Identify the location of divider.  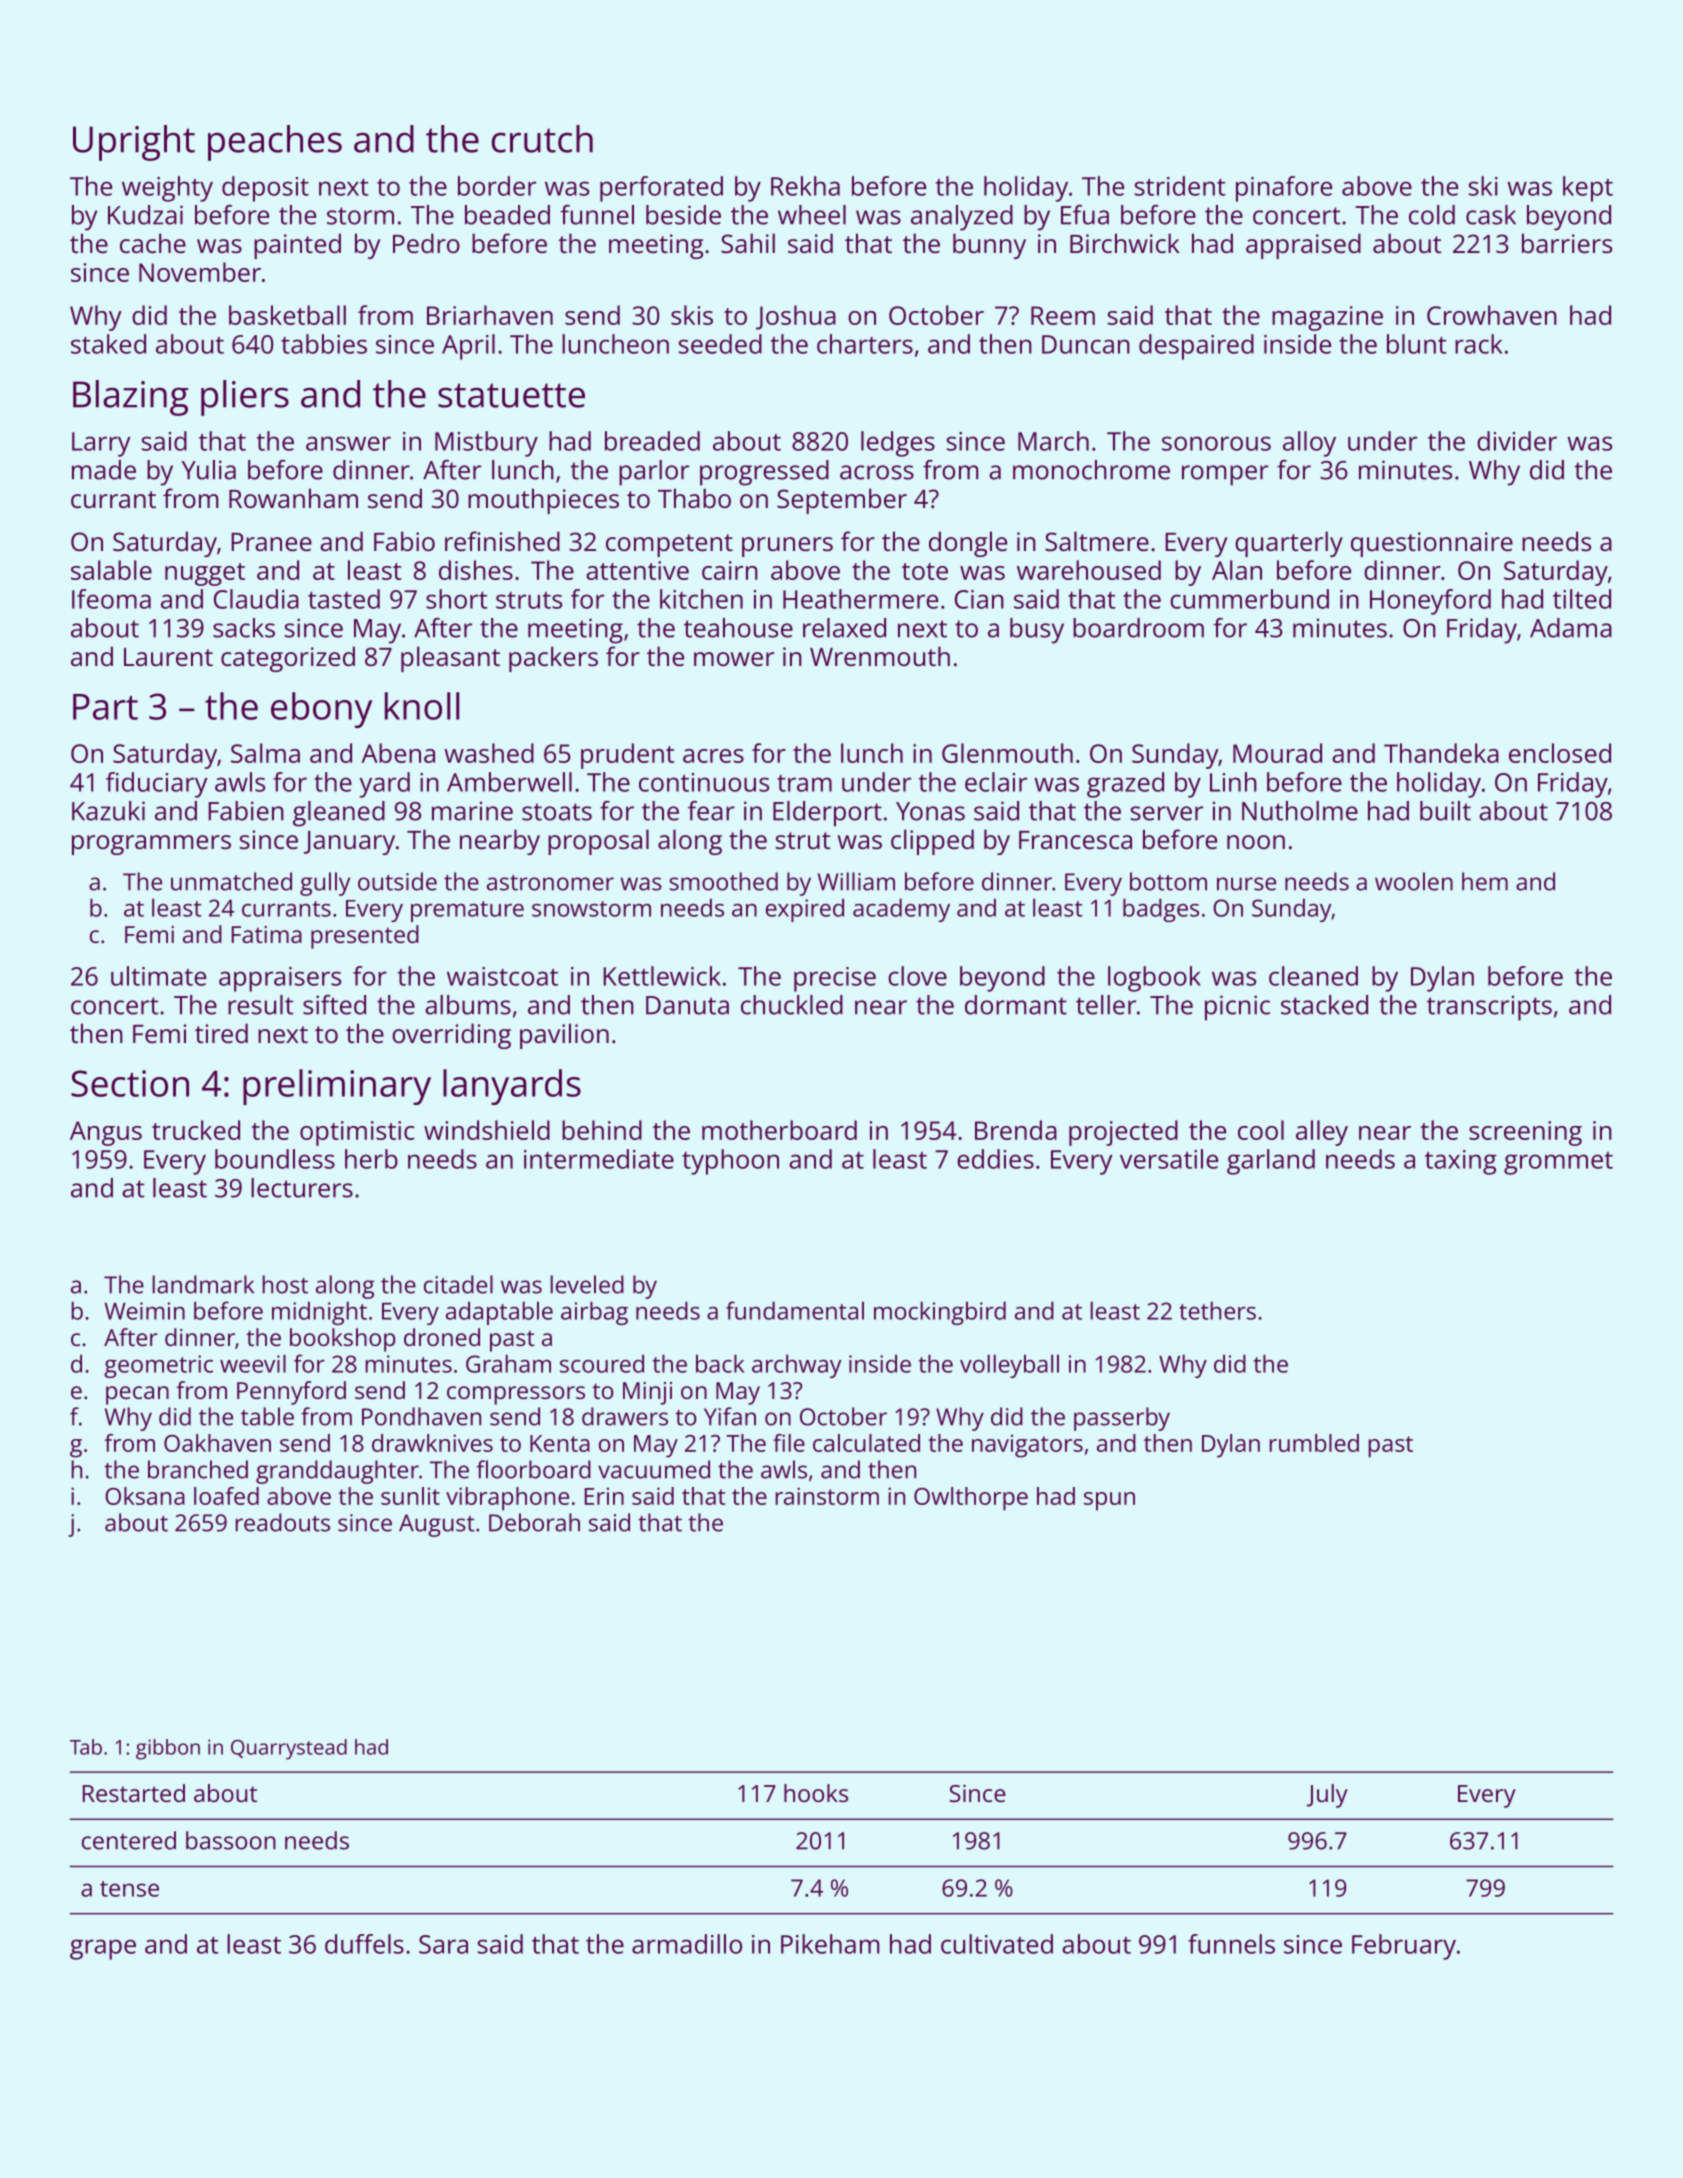
(1517, 441).
